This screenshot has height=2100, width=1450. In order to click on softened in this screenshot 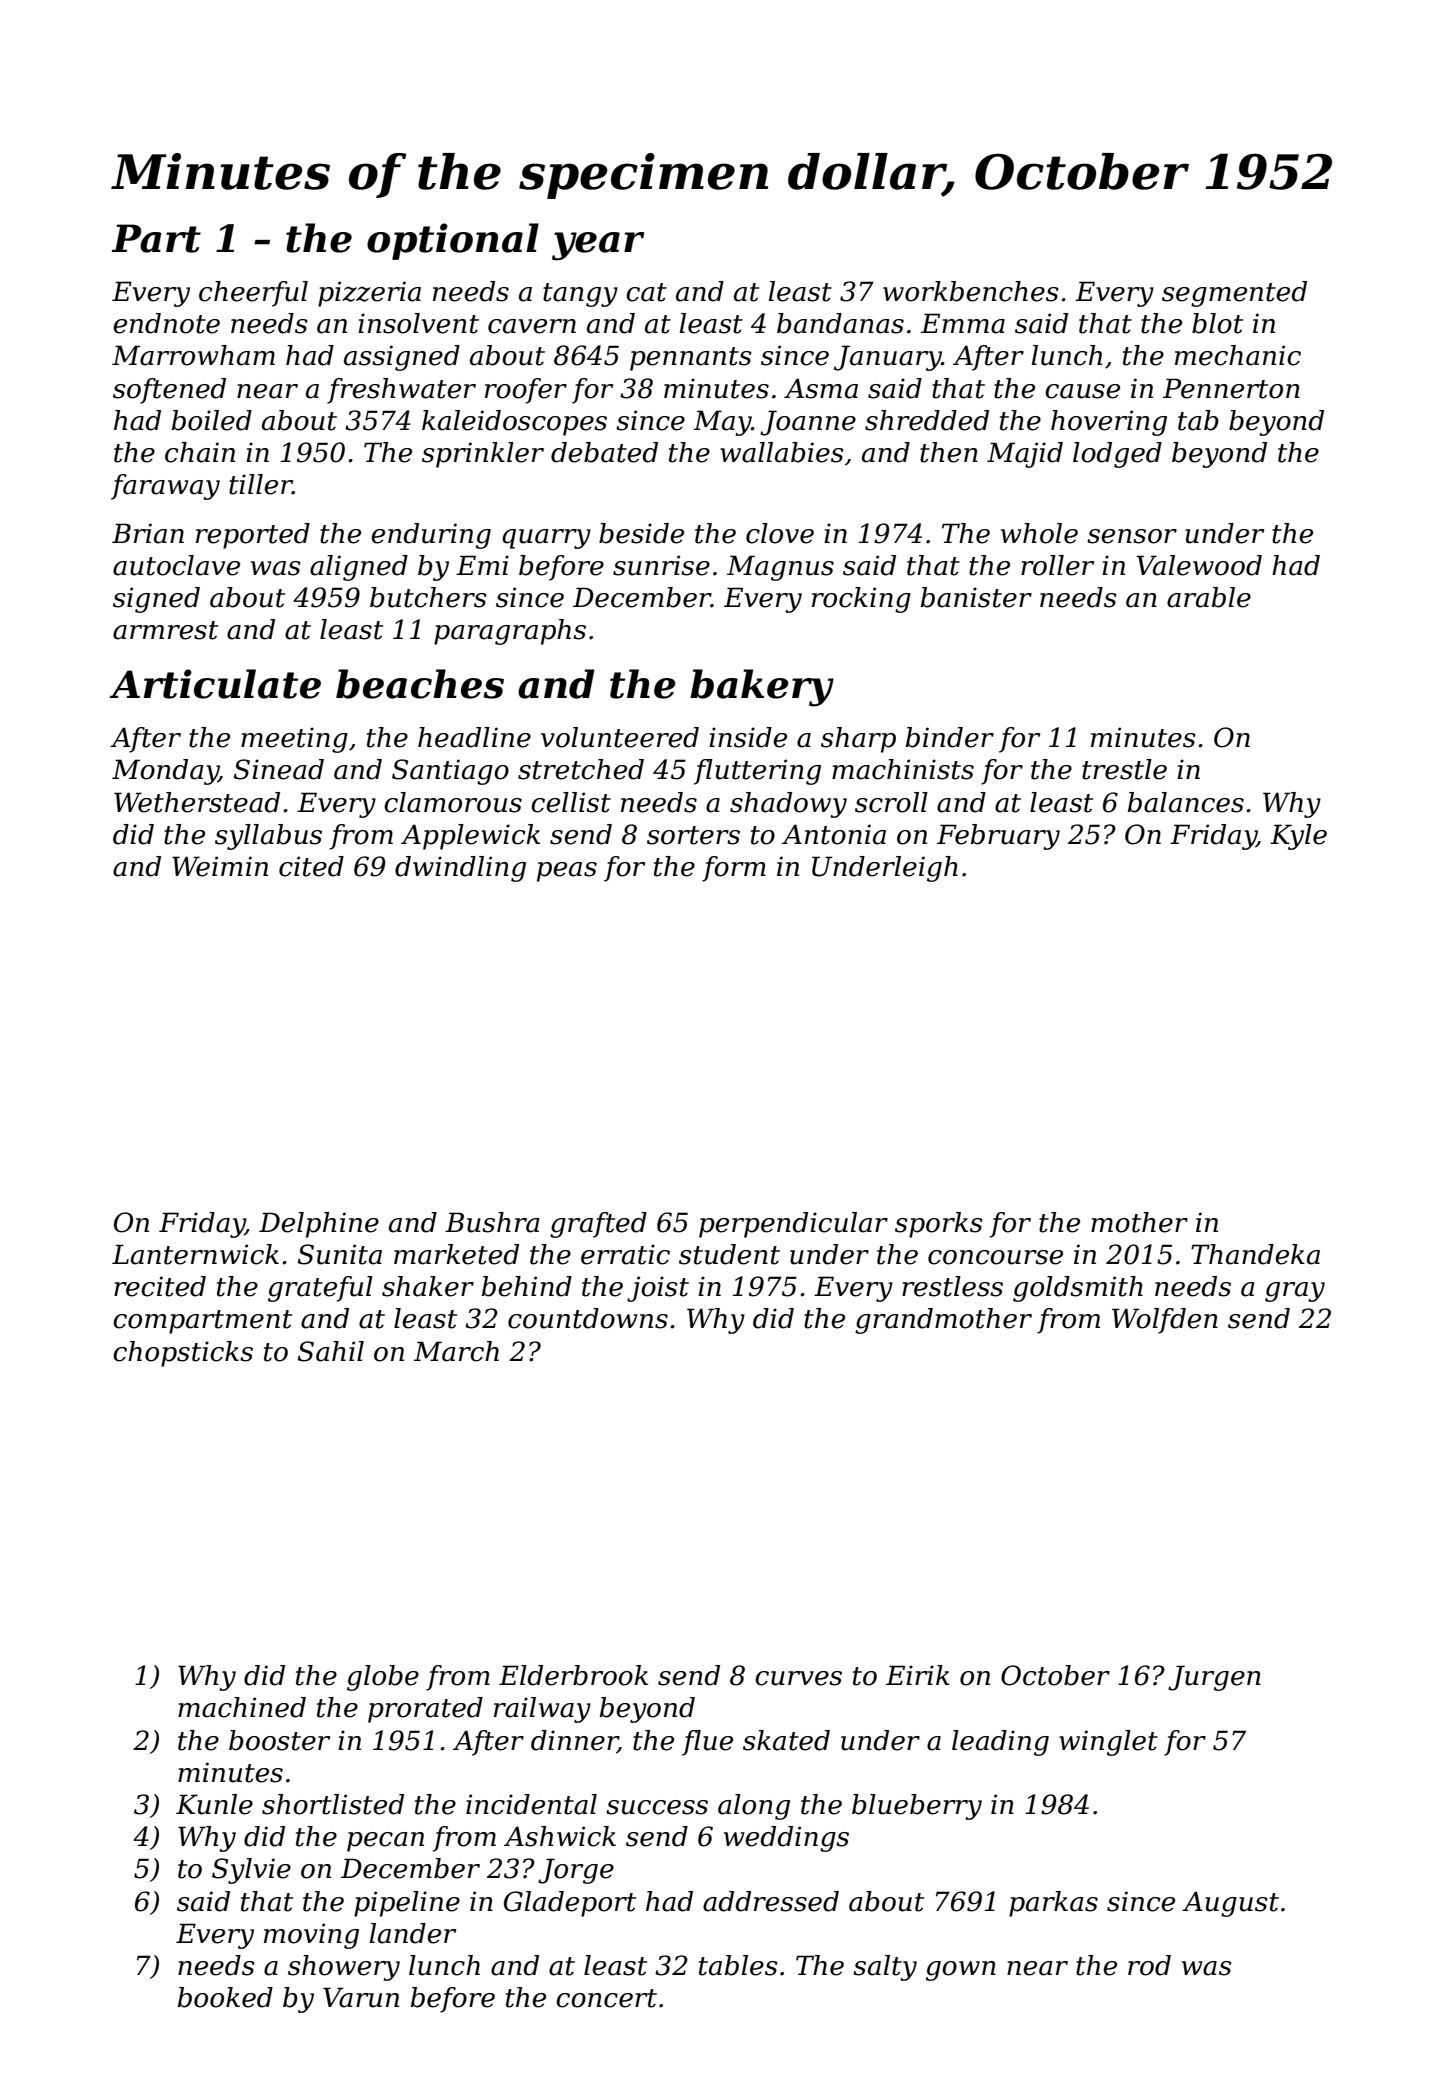, I will do `click(169, 391)`.
